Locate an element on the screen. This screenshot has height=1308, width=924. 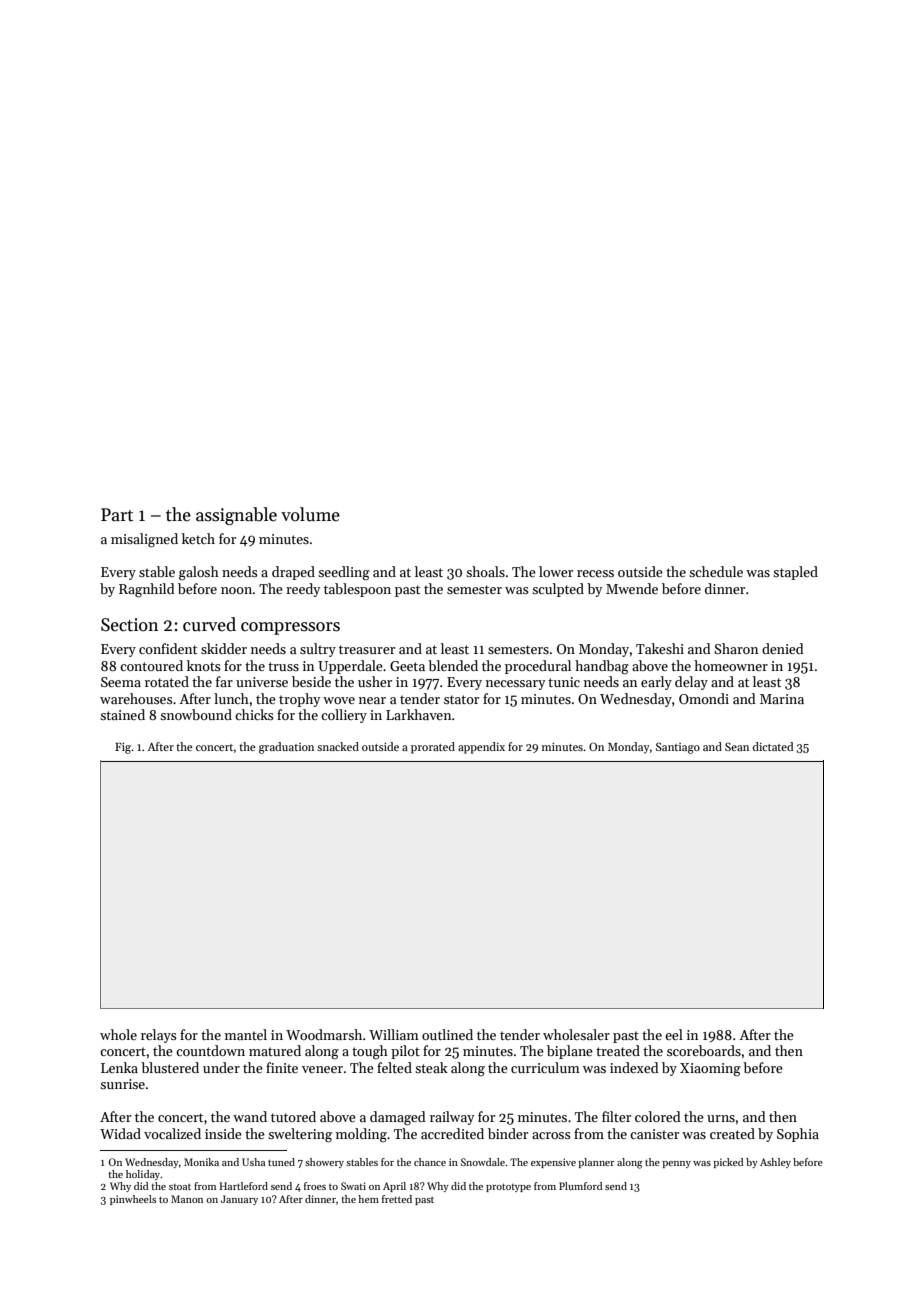
Fig is located at coordinates (123, 748).
